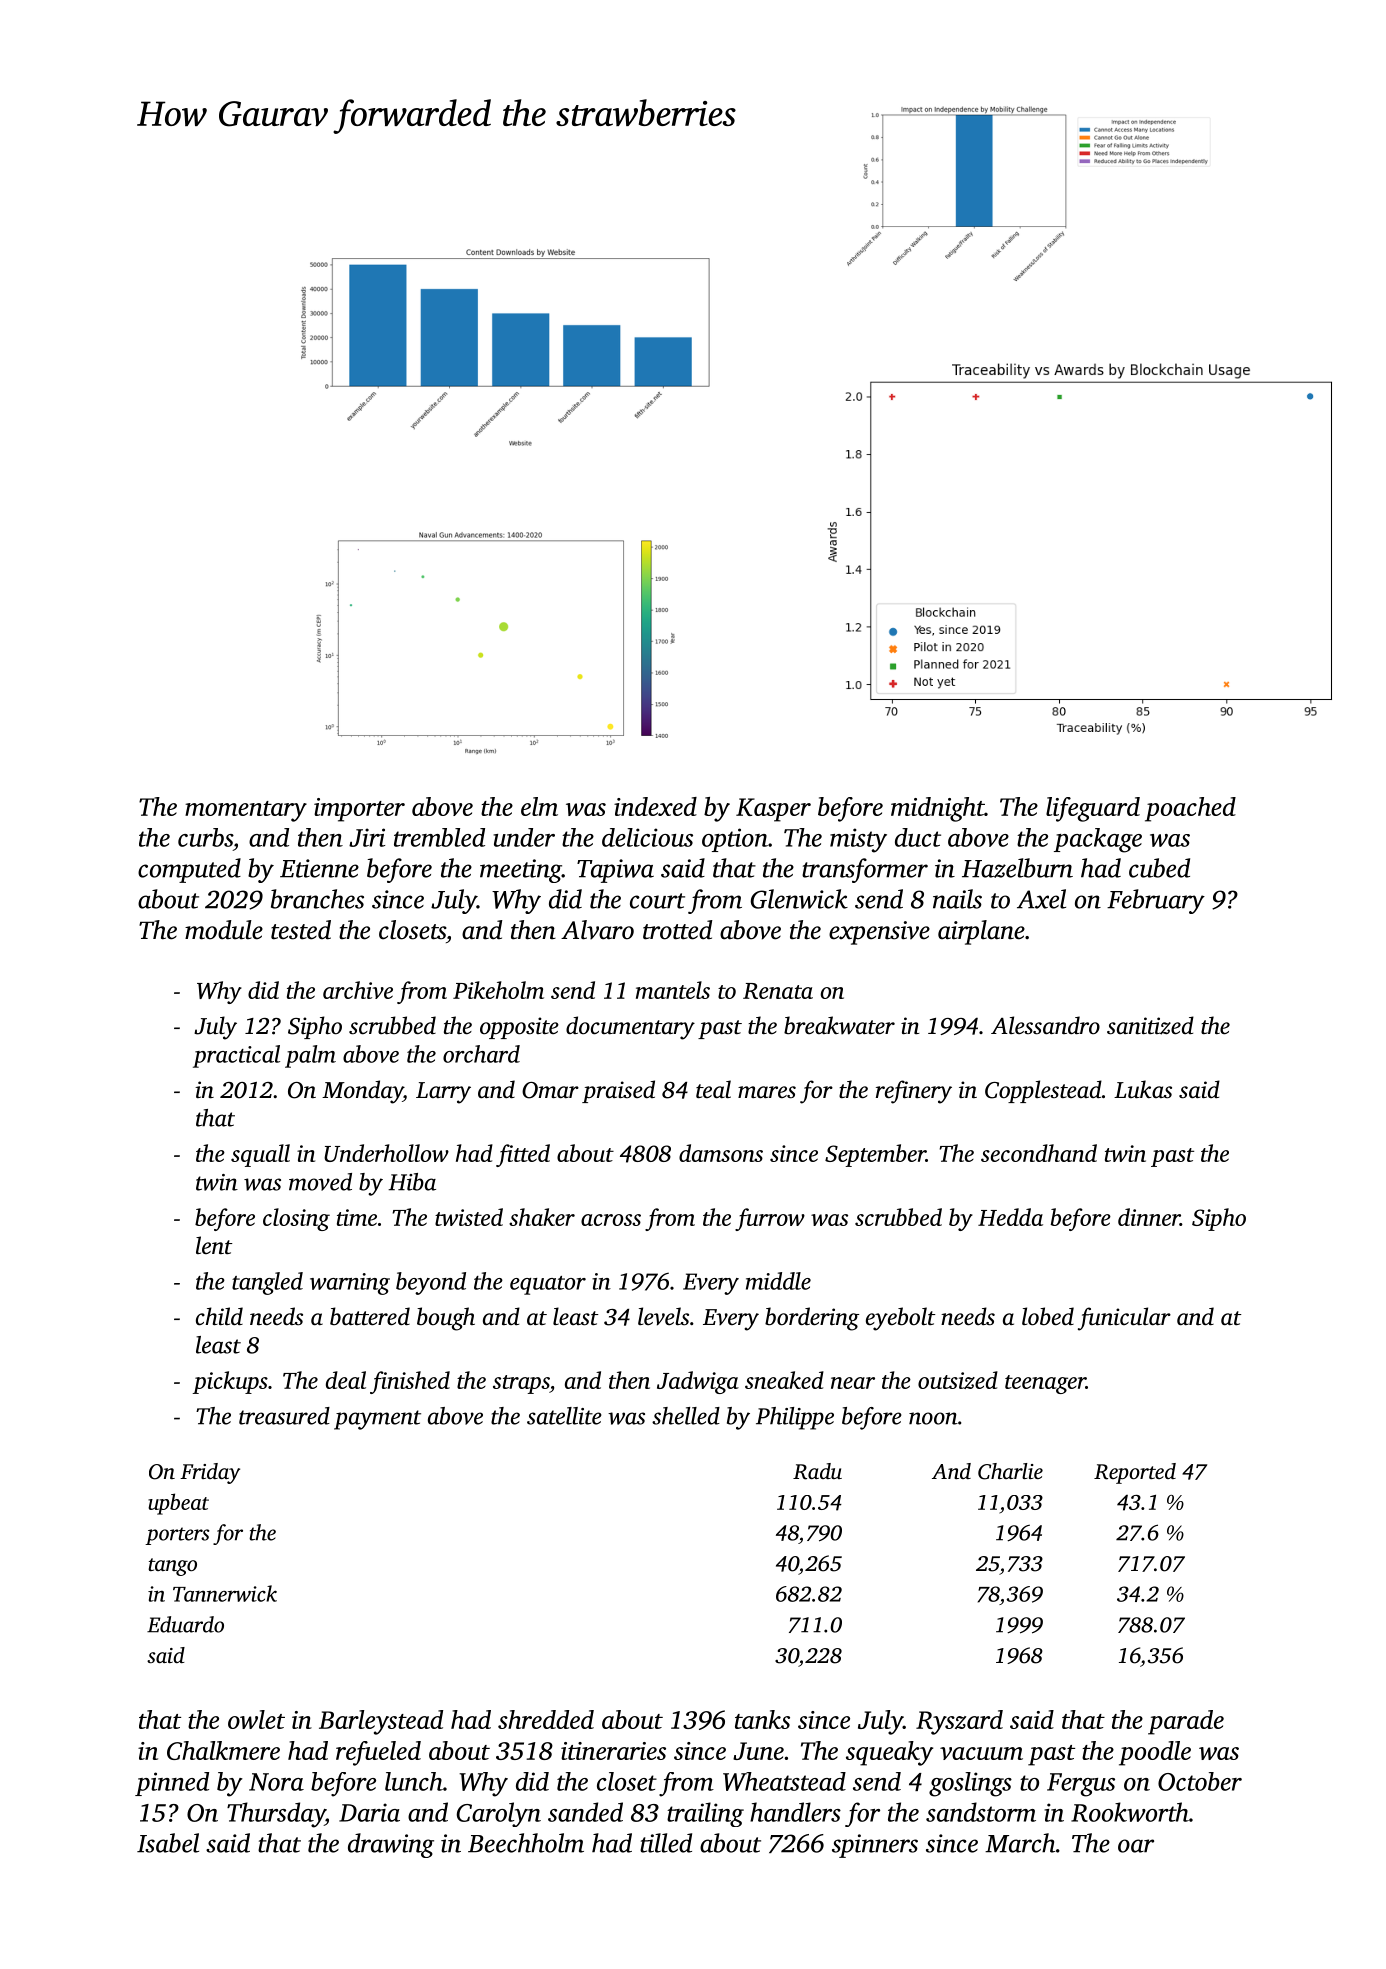 The width and height of the document is (1386, 1969). What do you see at coordinates (267, 1283) in the document?
I see `tangled` at bounding box center [267, 1283].
